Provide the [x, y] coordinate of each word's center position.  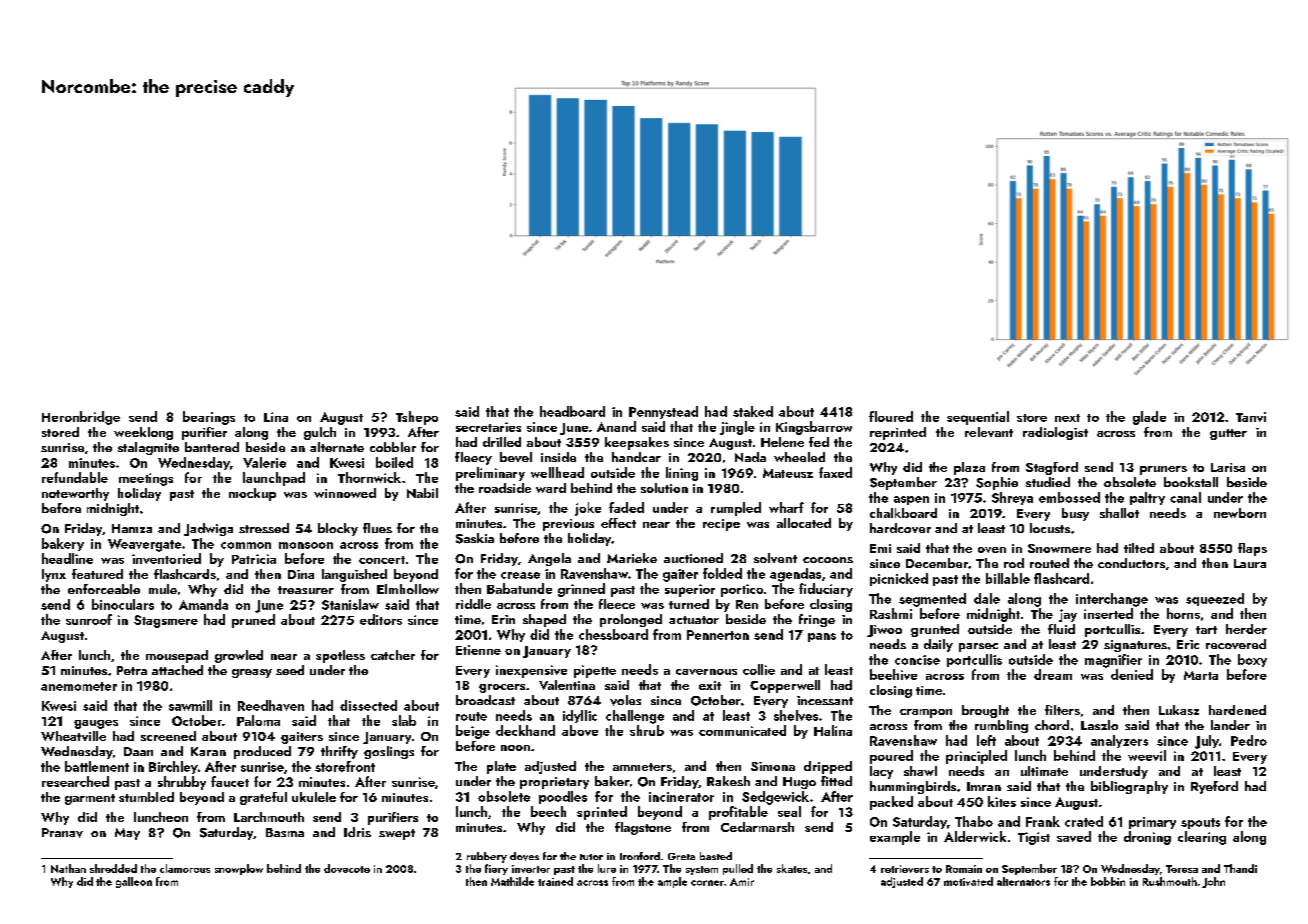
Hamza [132, 528]
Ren [747, 604]
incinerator [681, 797]
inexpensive [531, 671]
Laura [1250, 563]
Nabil [422, 493]
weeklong [143, 433]
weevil [1147, 755]
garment [90, 799]
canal [1185, 497]
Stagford [1052, 468]
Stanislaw [350, 604]
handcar [636, 457]
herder [1246, 629]
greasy [252, 673]
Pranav [62, 833]
